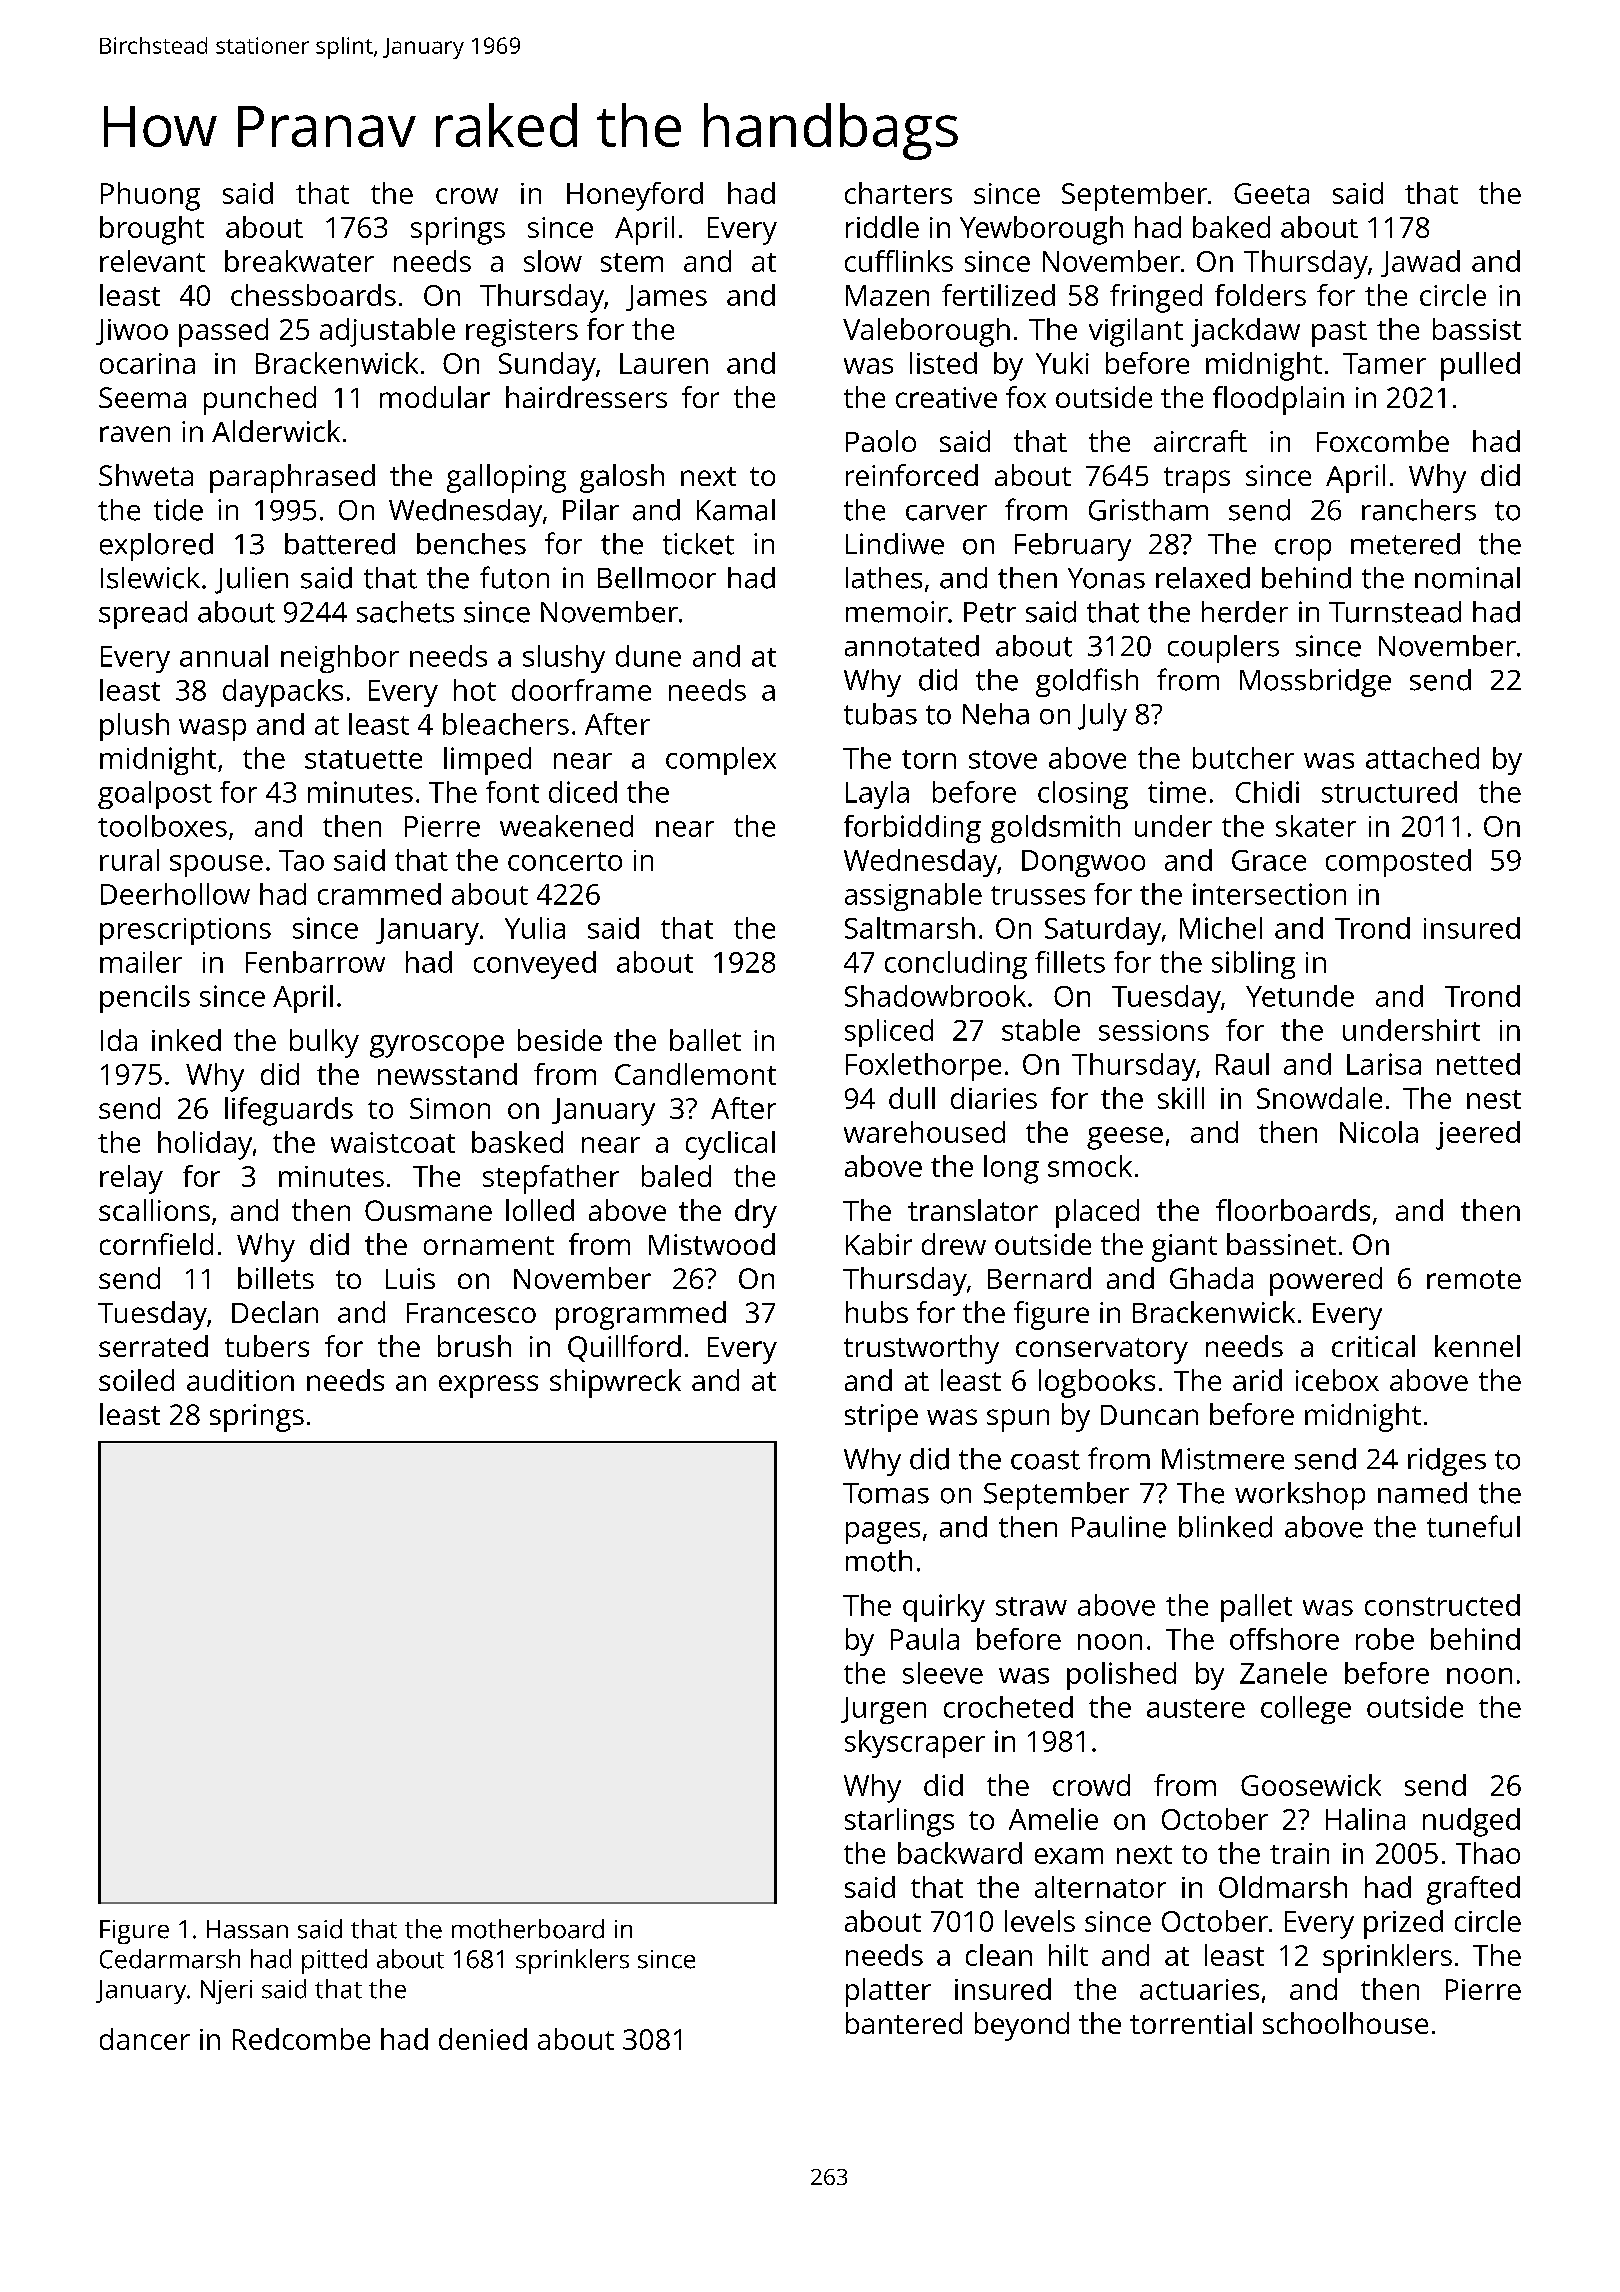  Describe the element at coordinates (299, 261) in the screenshot. I see `breakwater` at that location.
